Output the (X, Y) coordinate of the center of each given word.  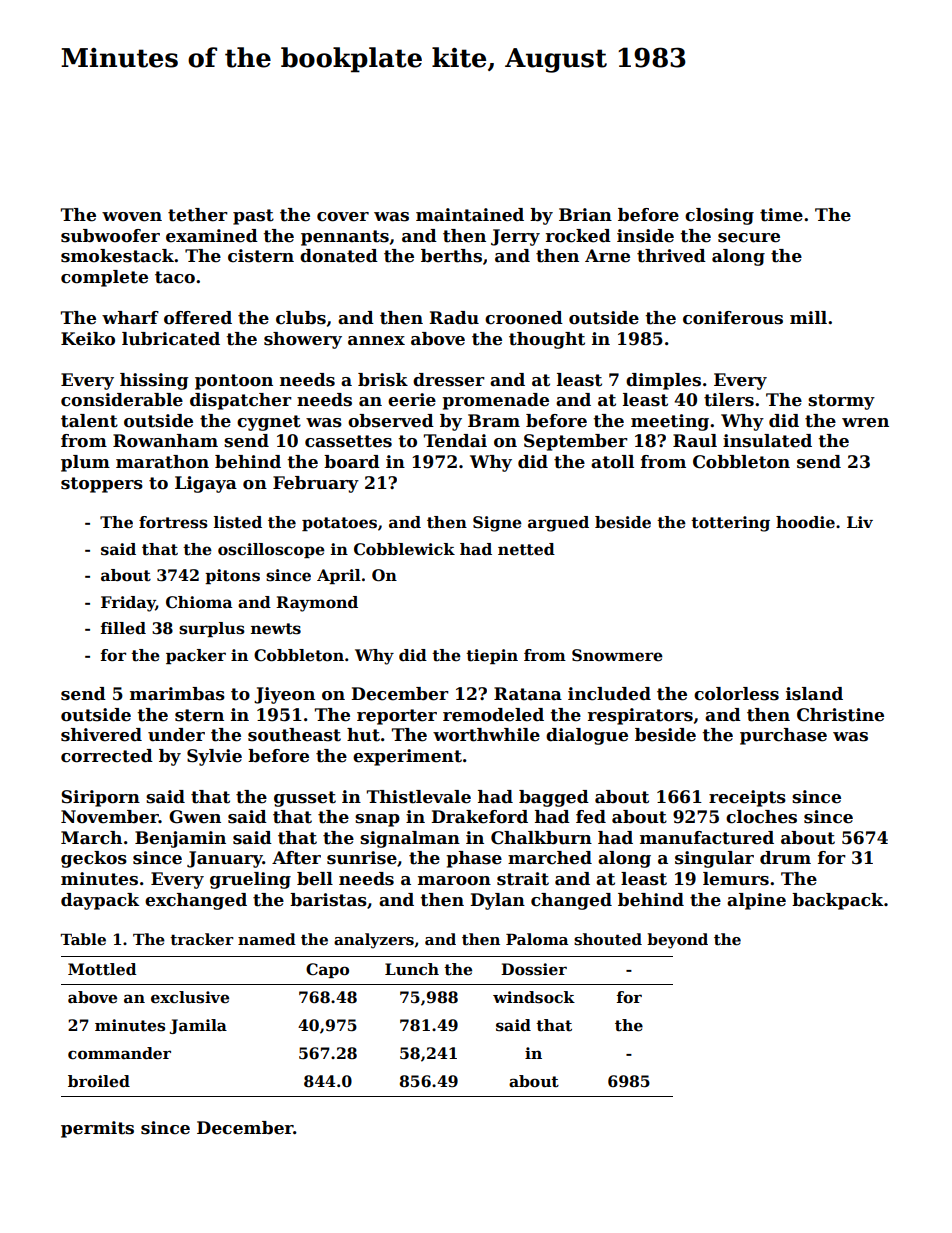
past (253, 217)
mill (808, 317)
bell (315, 879)
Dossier (534, 969)
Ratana (528, 694)
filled (123, 628)
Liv (860, 522)
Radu (454, 318)
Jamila (198, 1026)
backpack (837, 901)
